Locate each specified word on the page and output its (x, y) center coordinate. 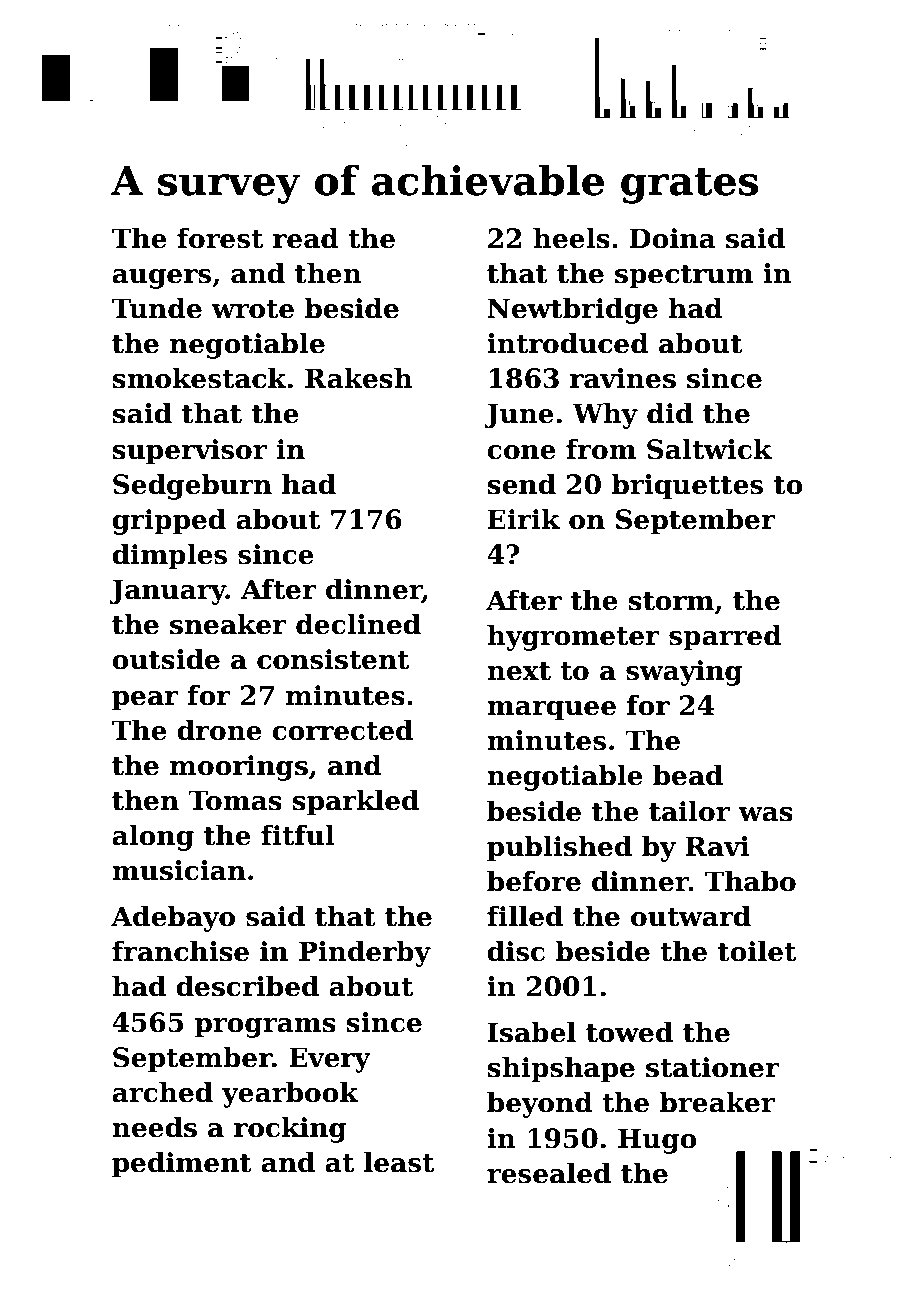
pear (145, 701)
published (559, 848)
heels (571, 238)
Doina (673, 238)
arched (162, 1092)
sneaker (228, 624)
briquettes (687, 486)
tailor (689, 811)
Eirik (524, 518)
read (306, 238)
